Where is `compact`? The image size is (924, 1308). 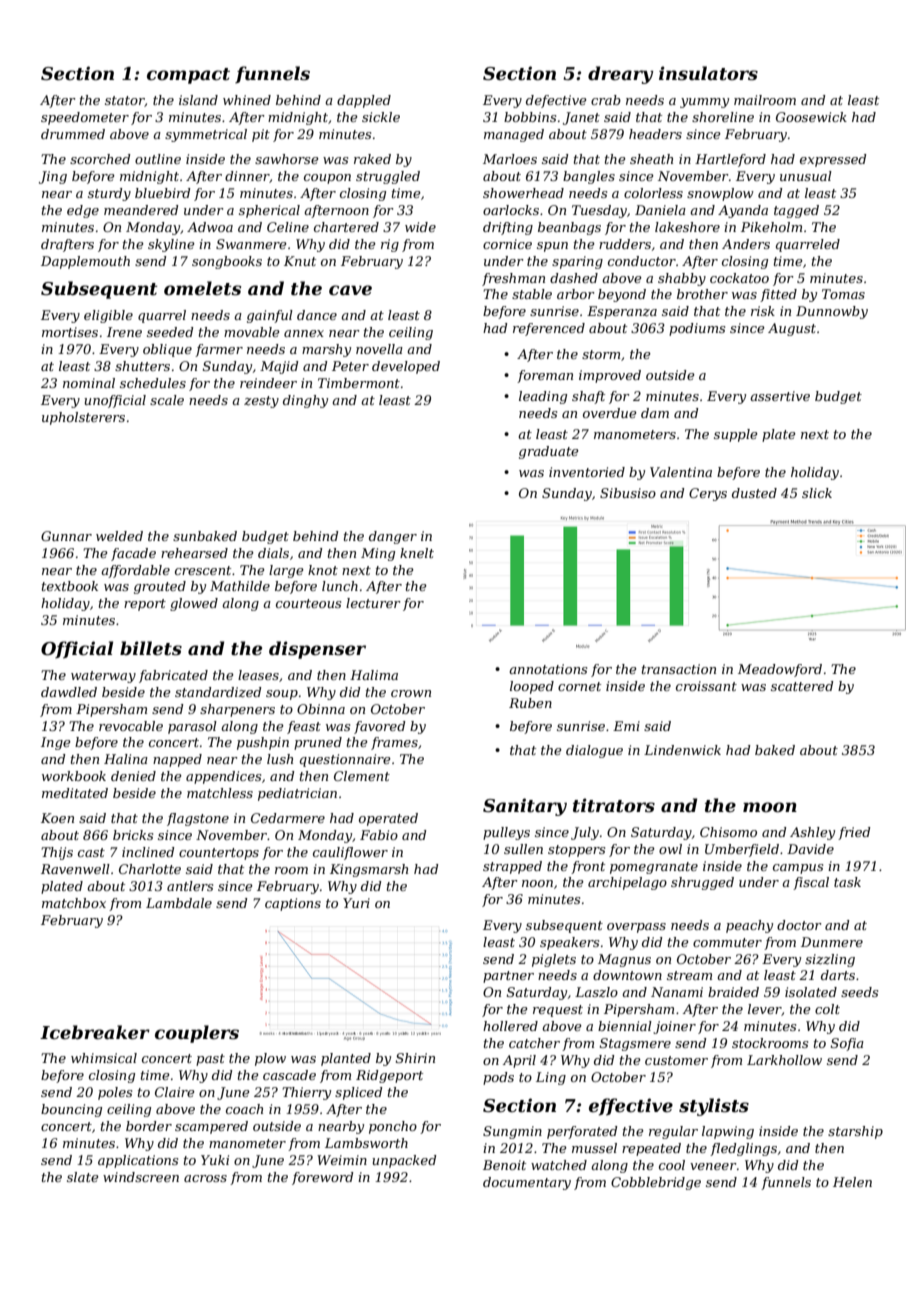
compact is located at coordinates (188, 76).
